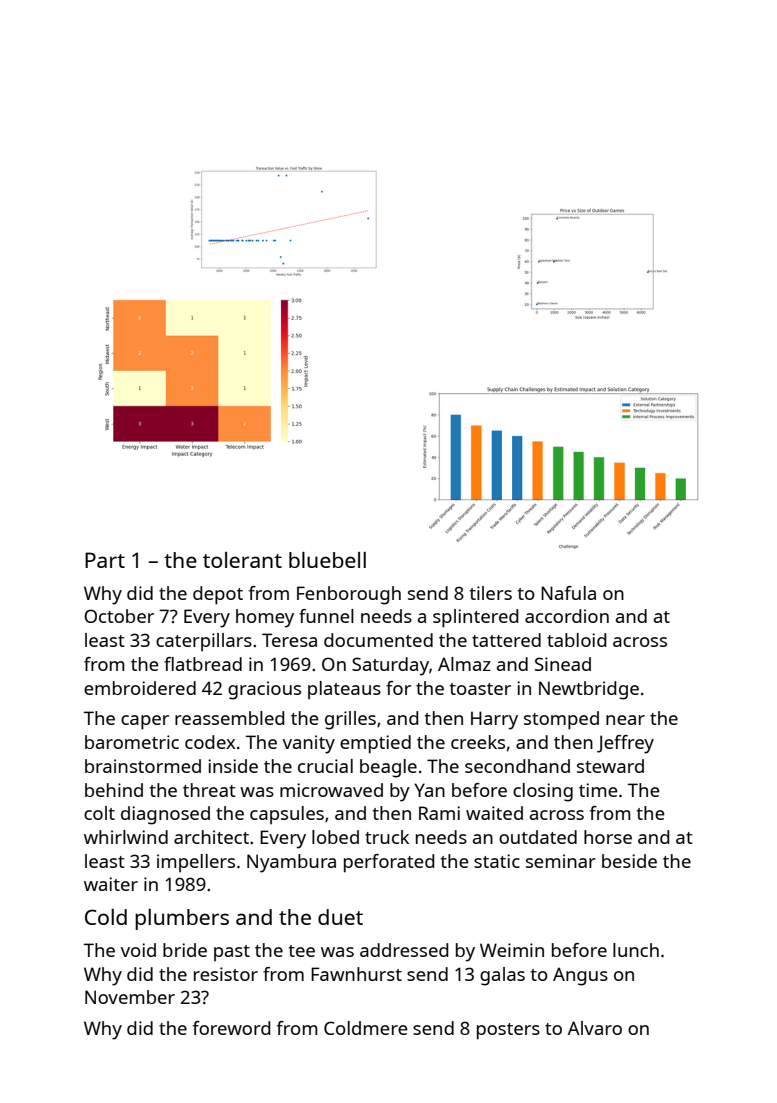 The width and height of the image is (777, 1103). I want to click on Nafula, so click(568, 593).
